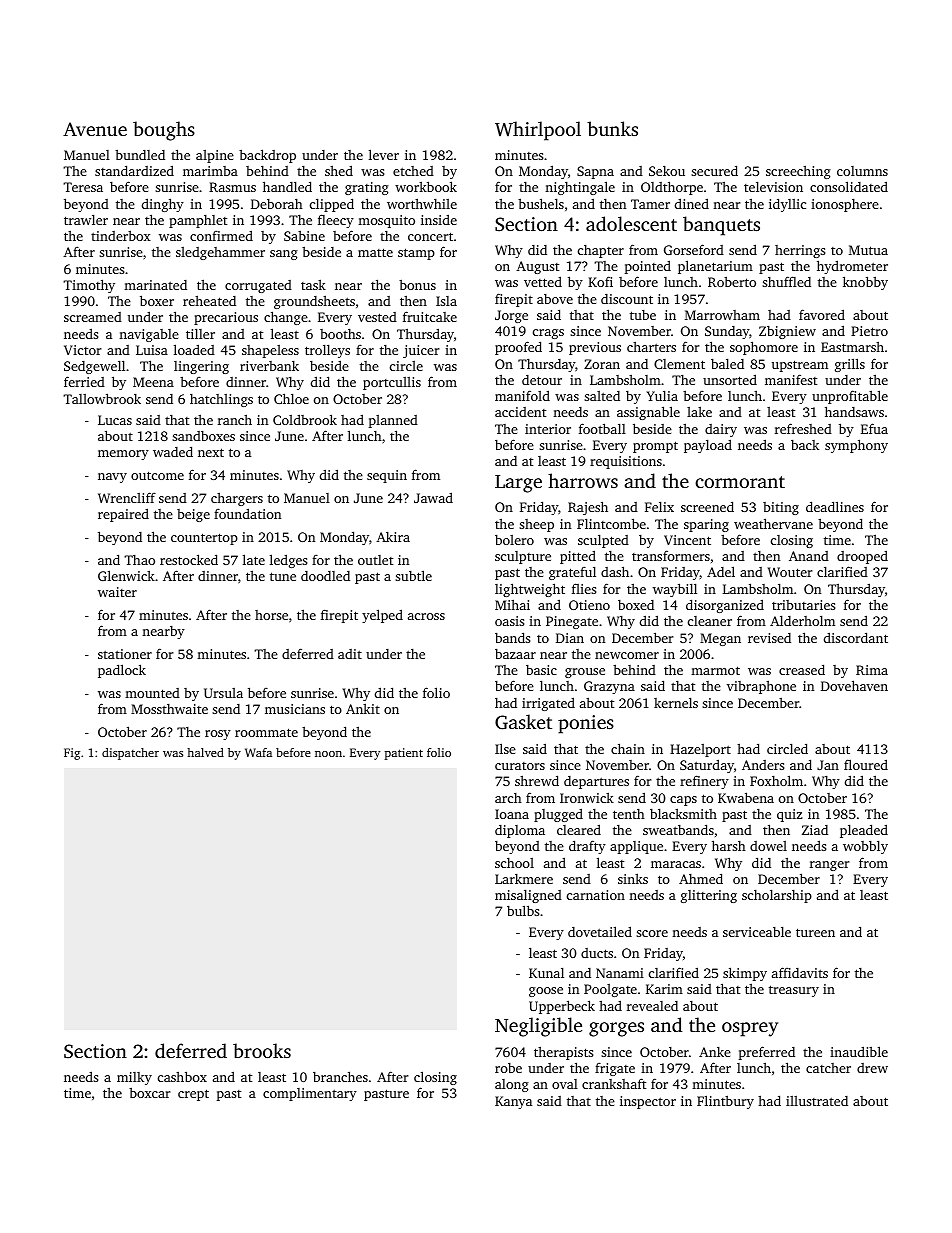 The height and width of the screenshot is (1233, 952). What do you see at coordinates (404, 754) in the screenshot?
I see `patient` at bounding box center [404, 754].
